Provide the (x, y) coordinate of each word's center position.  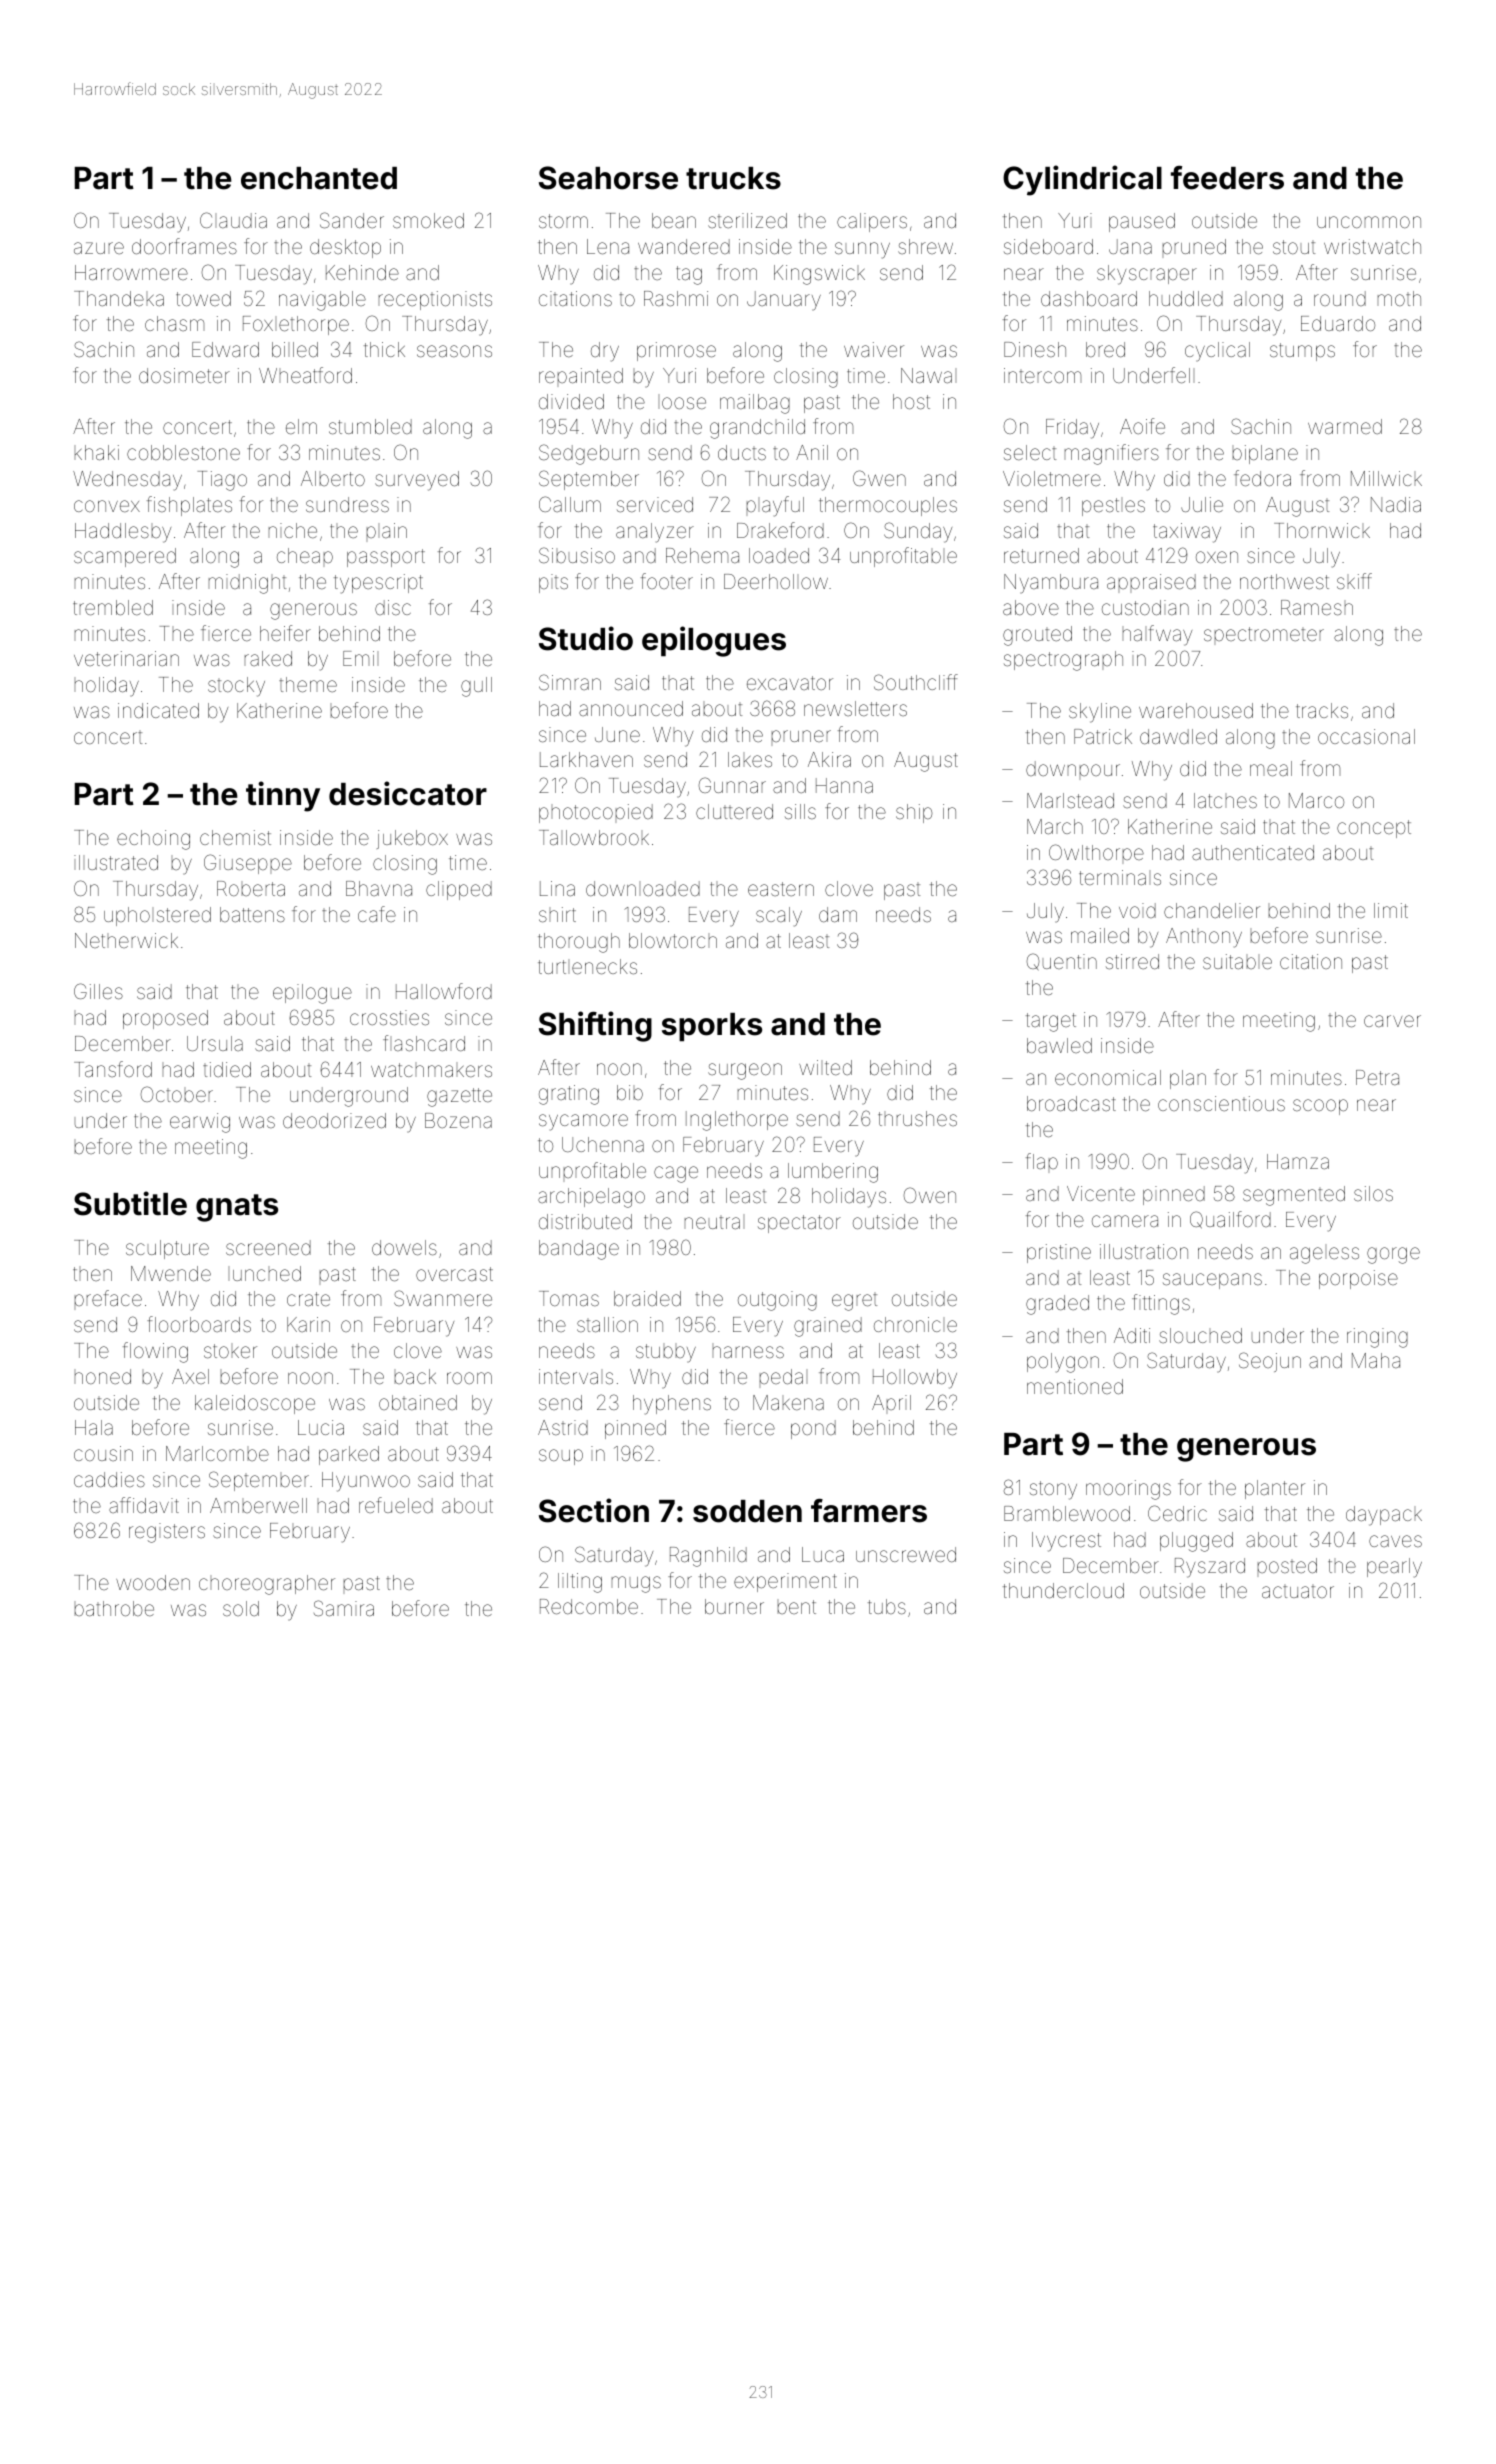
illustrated (116, 862)
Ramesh (1317, 607)
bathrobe (114, 1608)
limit (1391, 910)
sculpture (167, 1249)
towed (203, 298)
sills (800, 811)
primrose (676, 351)
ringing (1377, 1338)
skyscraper (1147, 275)
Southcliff (916, 682)
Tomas (569, 1298)
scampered (125, 557)
